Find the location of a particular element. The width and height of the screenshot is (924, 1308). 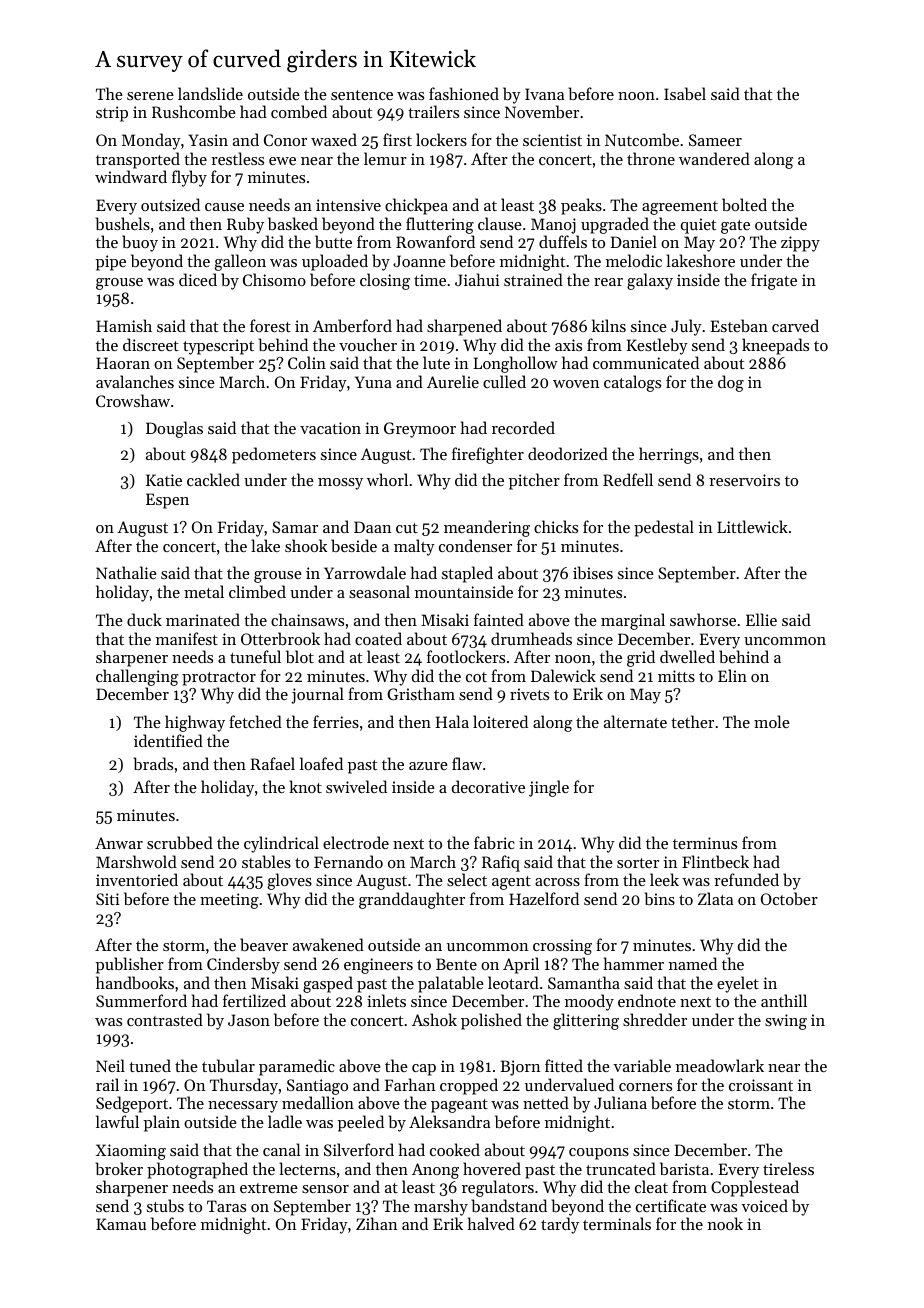

lawful is located at coordinates (117, 1121).
